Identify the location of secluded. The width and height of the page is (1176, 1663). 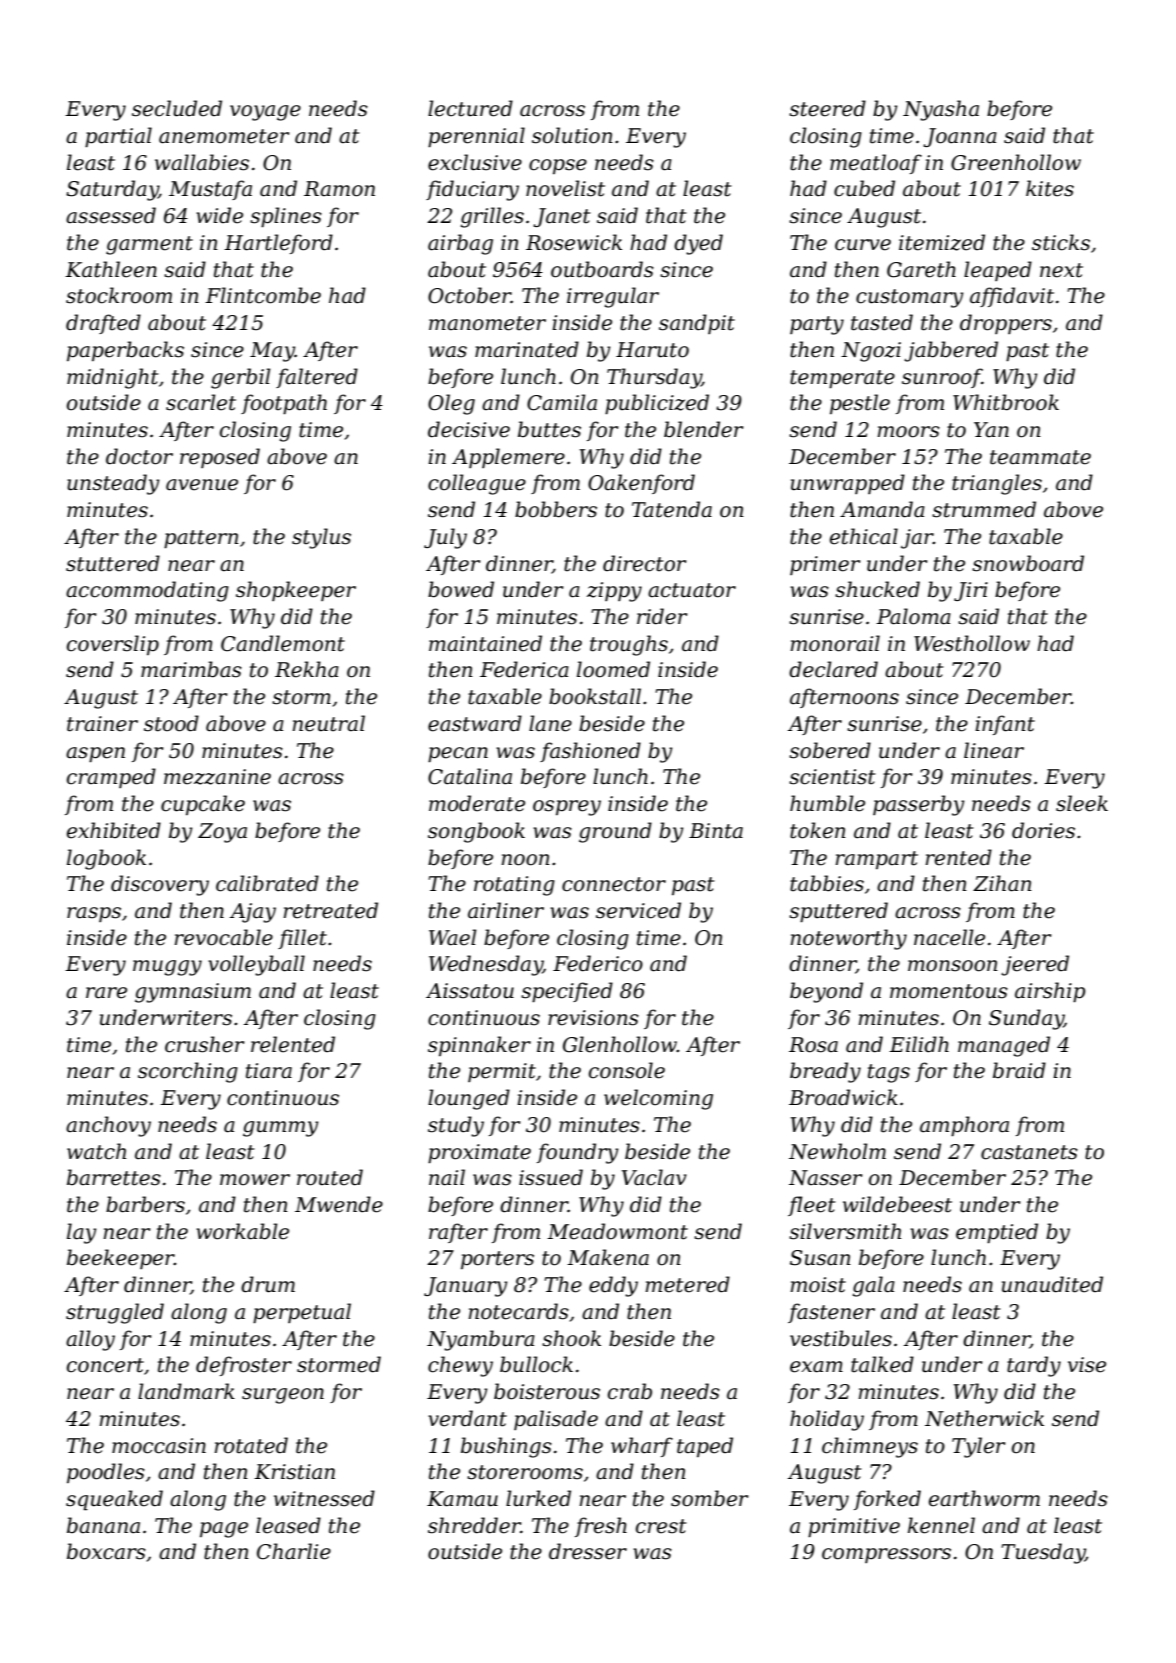
(177, 108).
